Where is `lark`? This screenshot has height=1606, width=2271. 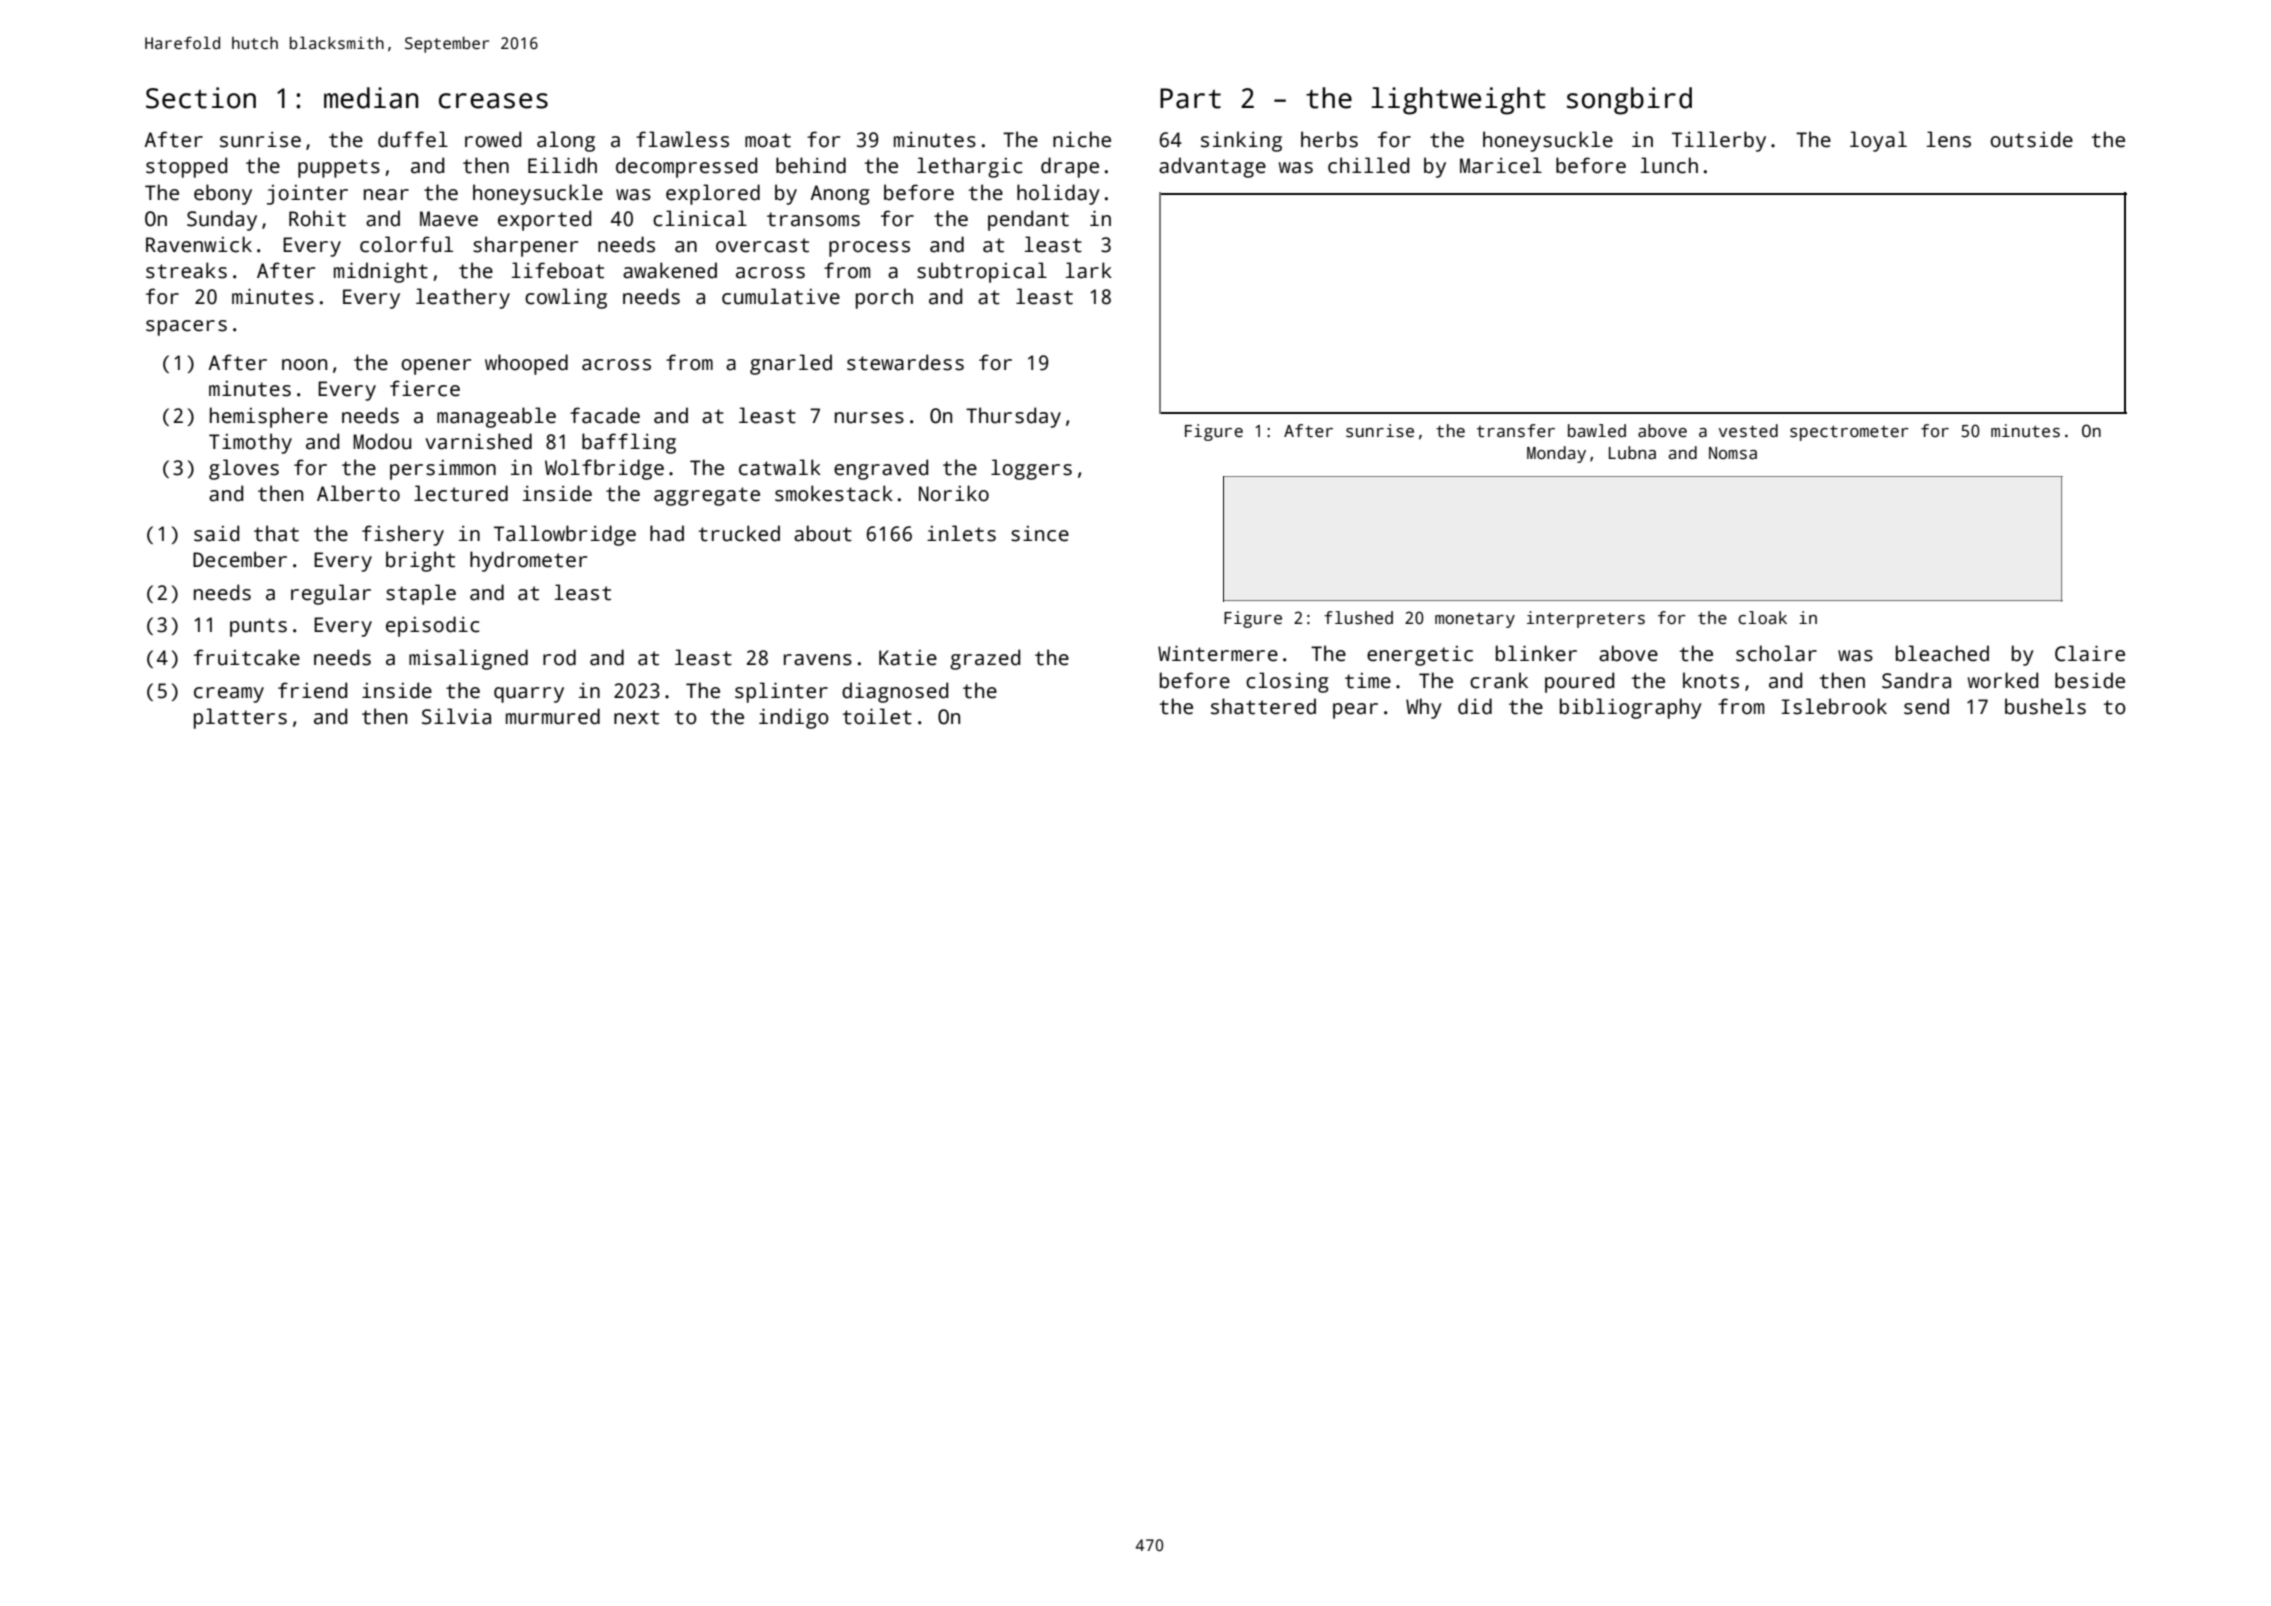
lark is located at coordinates (1089, 270).
